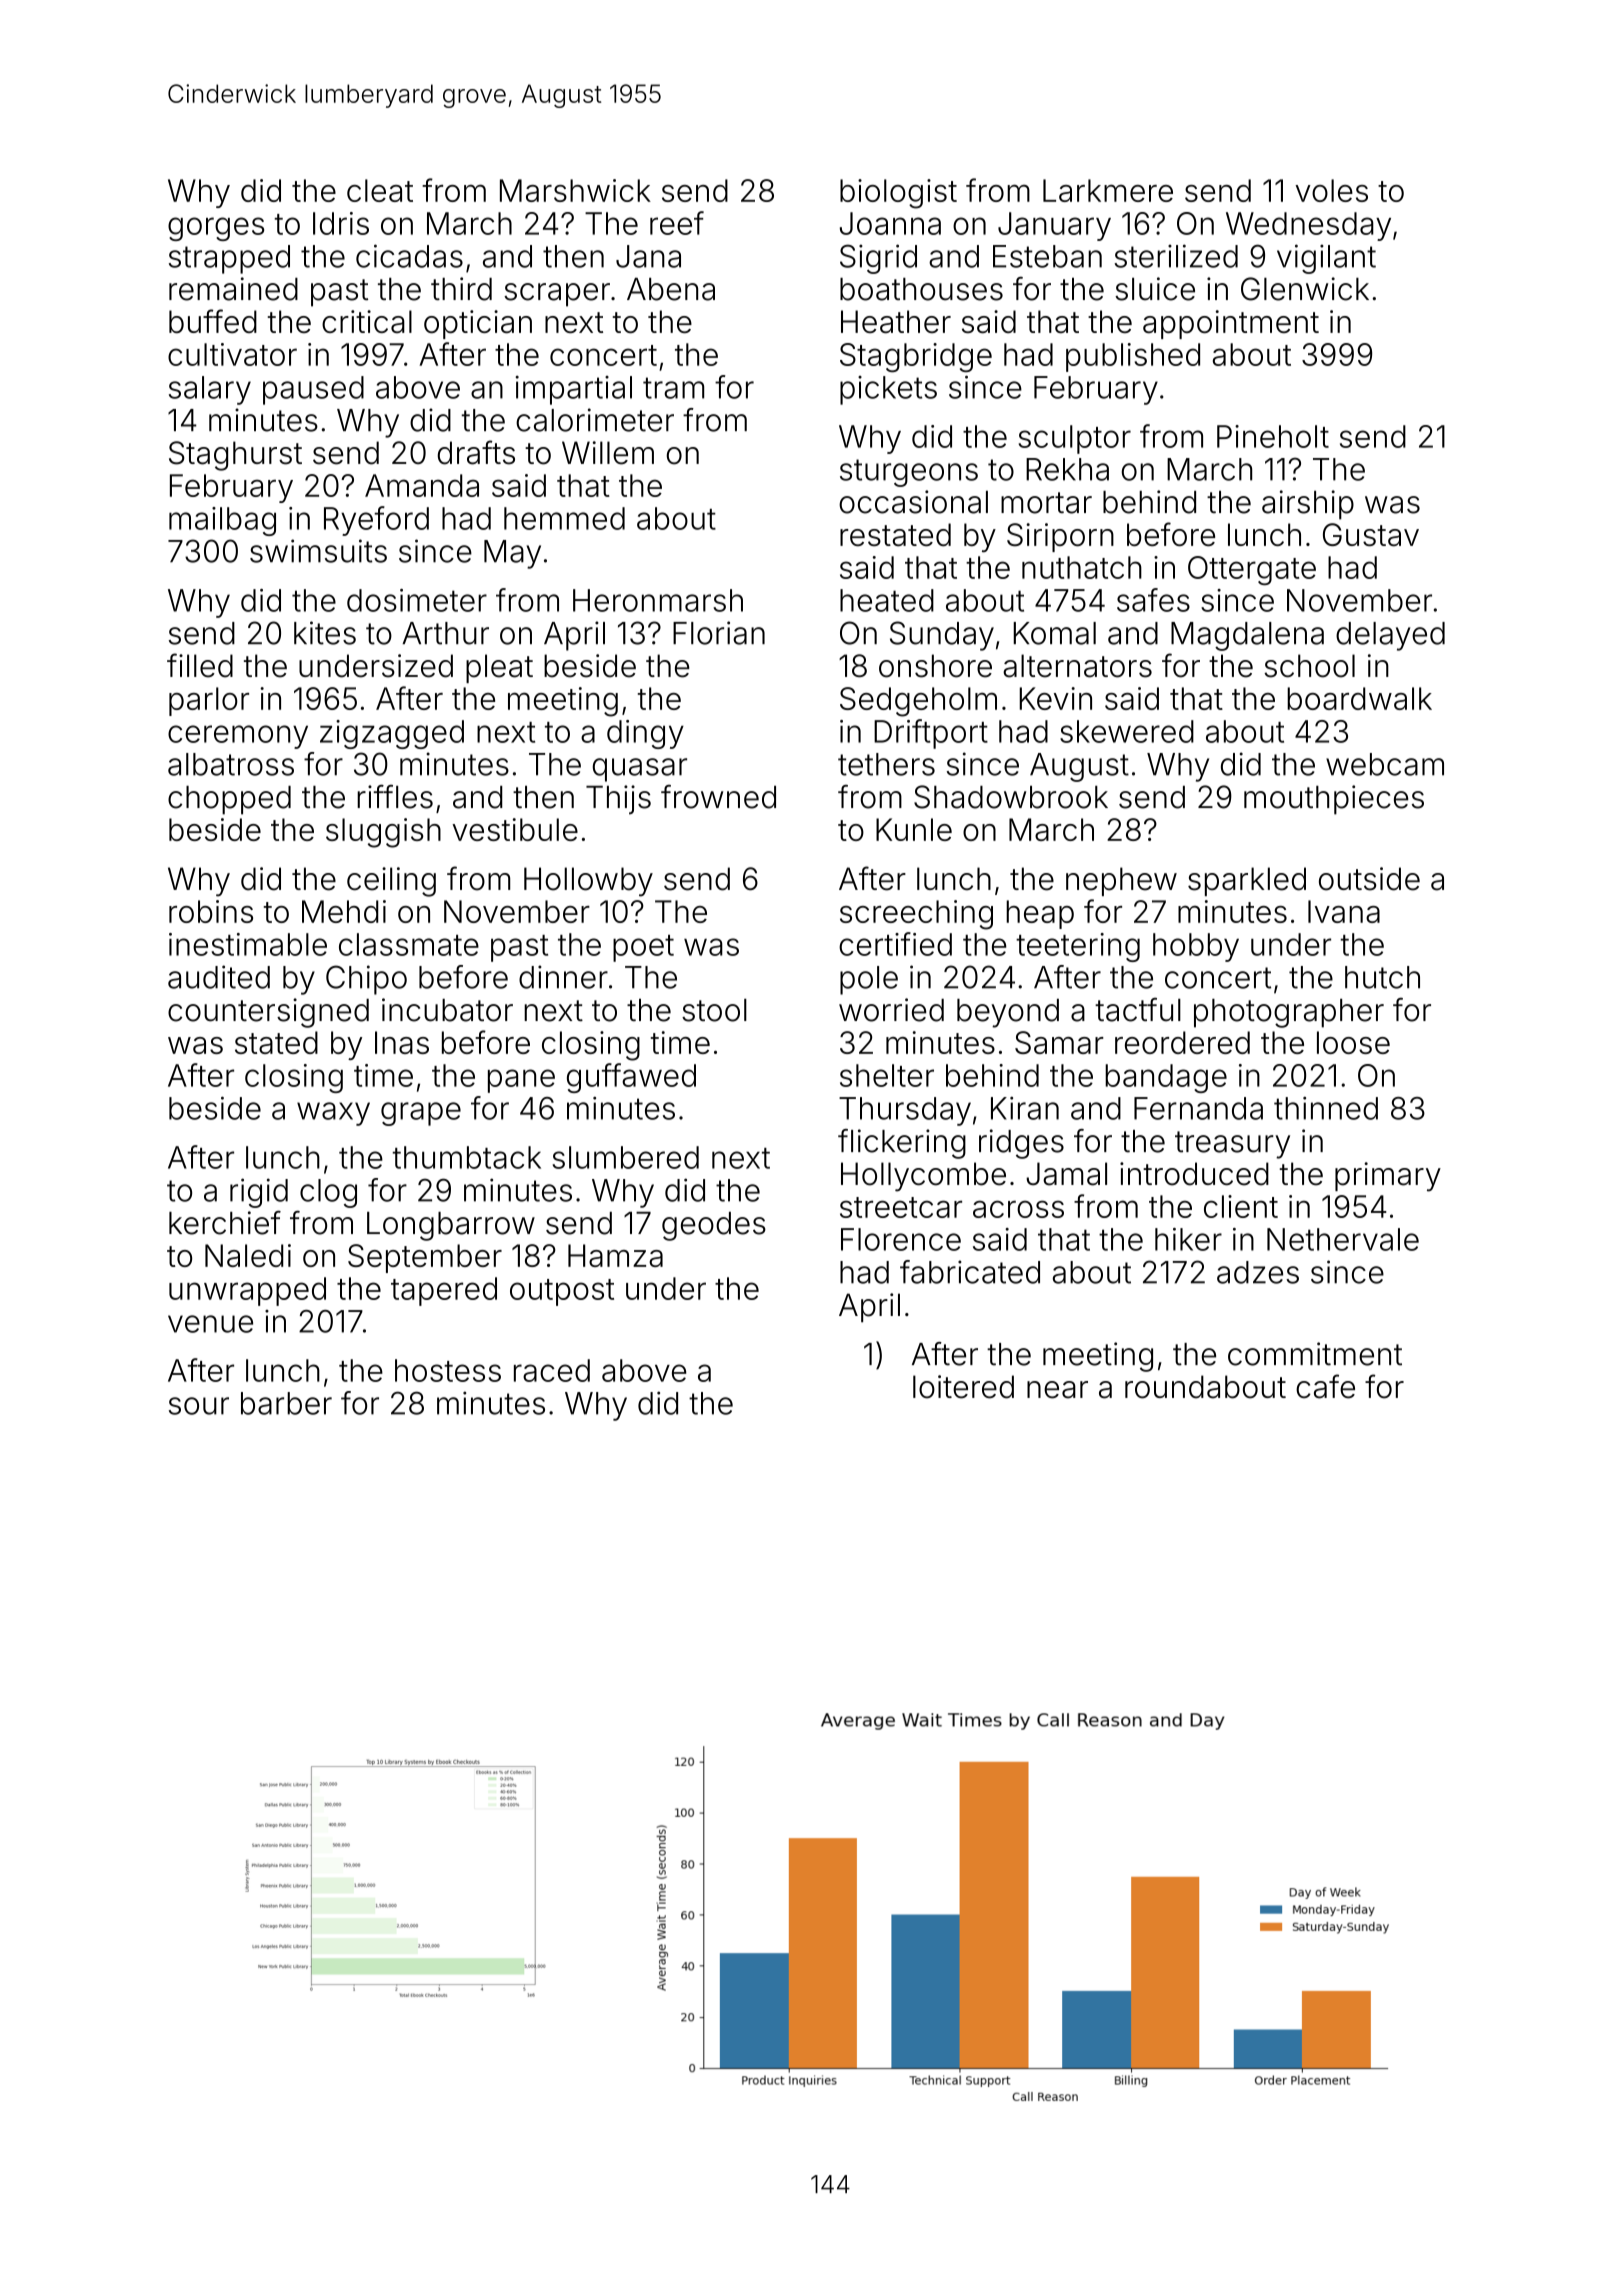  What do you see at coordinates (719, 633) in the screenshot?
I see `Florian` at bounding box center [719, 633].
